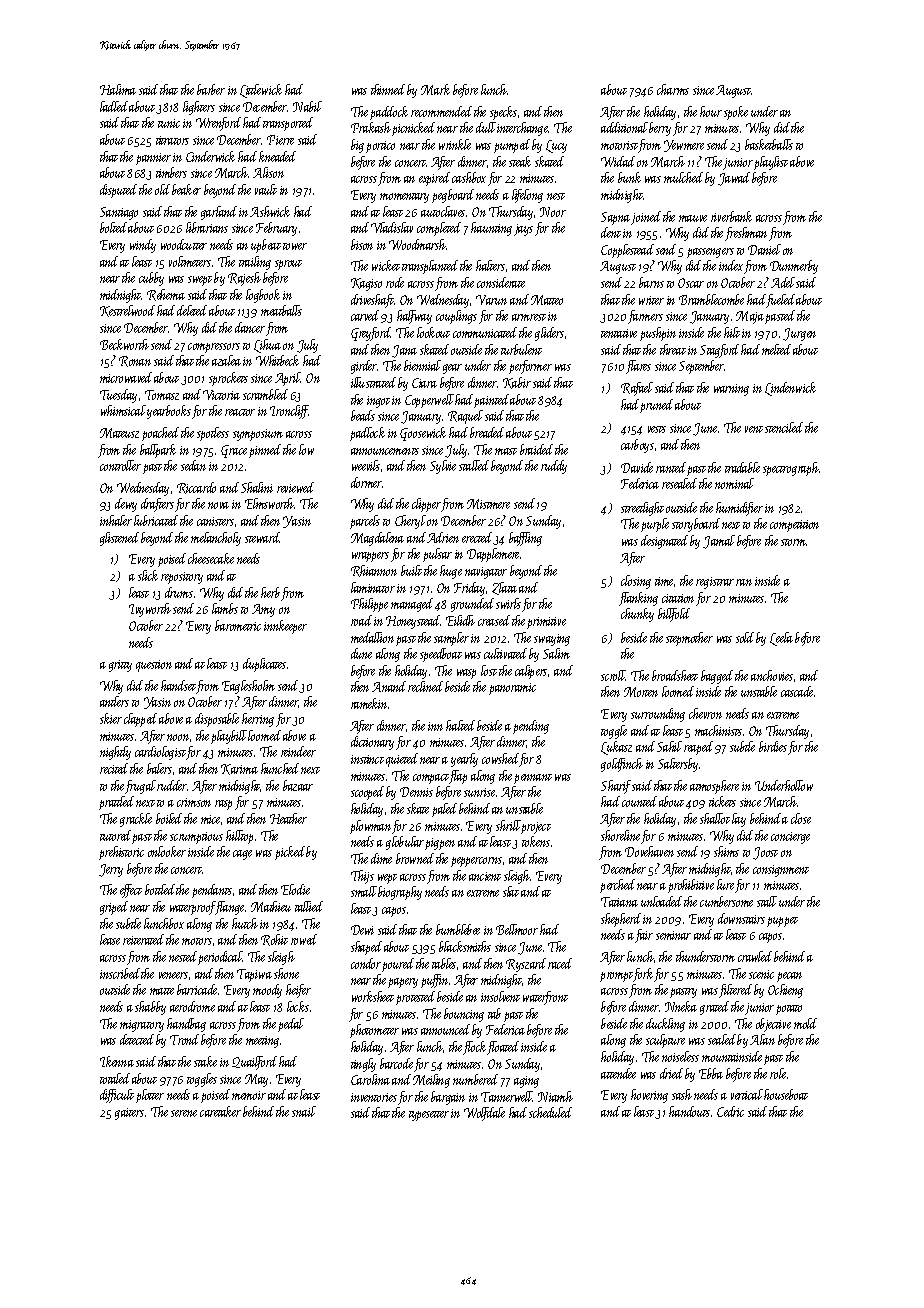 Image resolution: width=924 pixels, height=1308 pixels. Describe the element at coordinates (503, 113) in the document. I see `specks` at that location.
